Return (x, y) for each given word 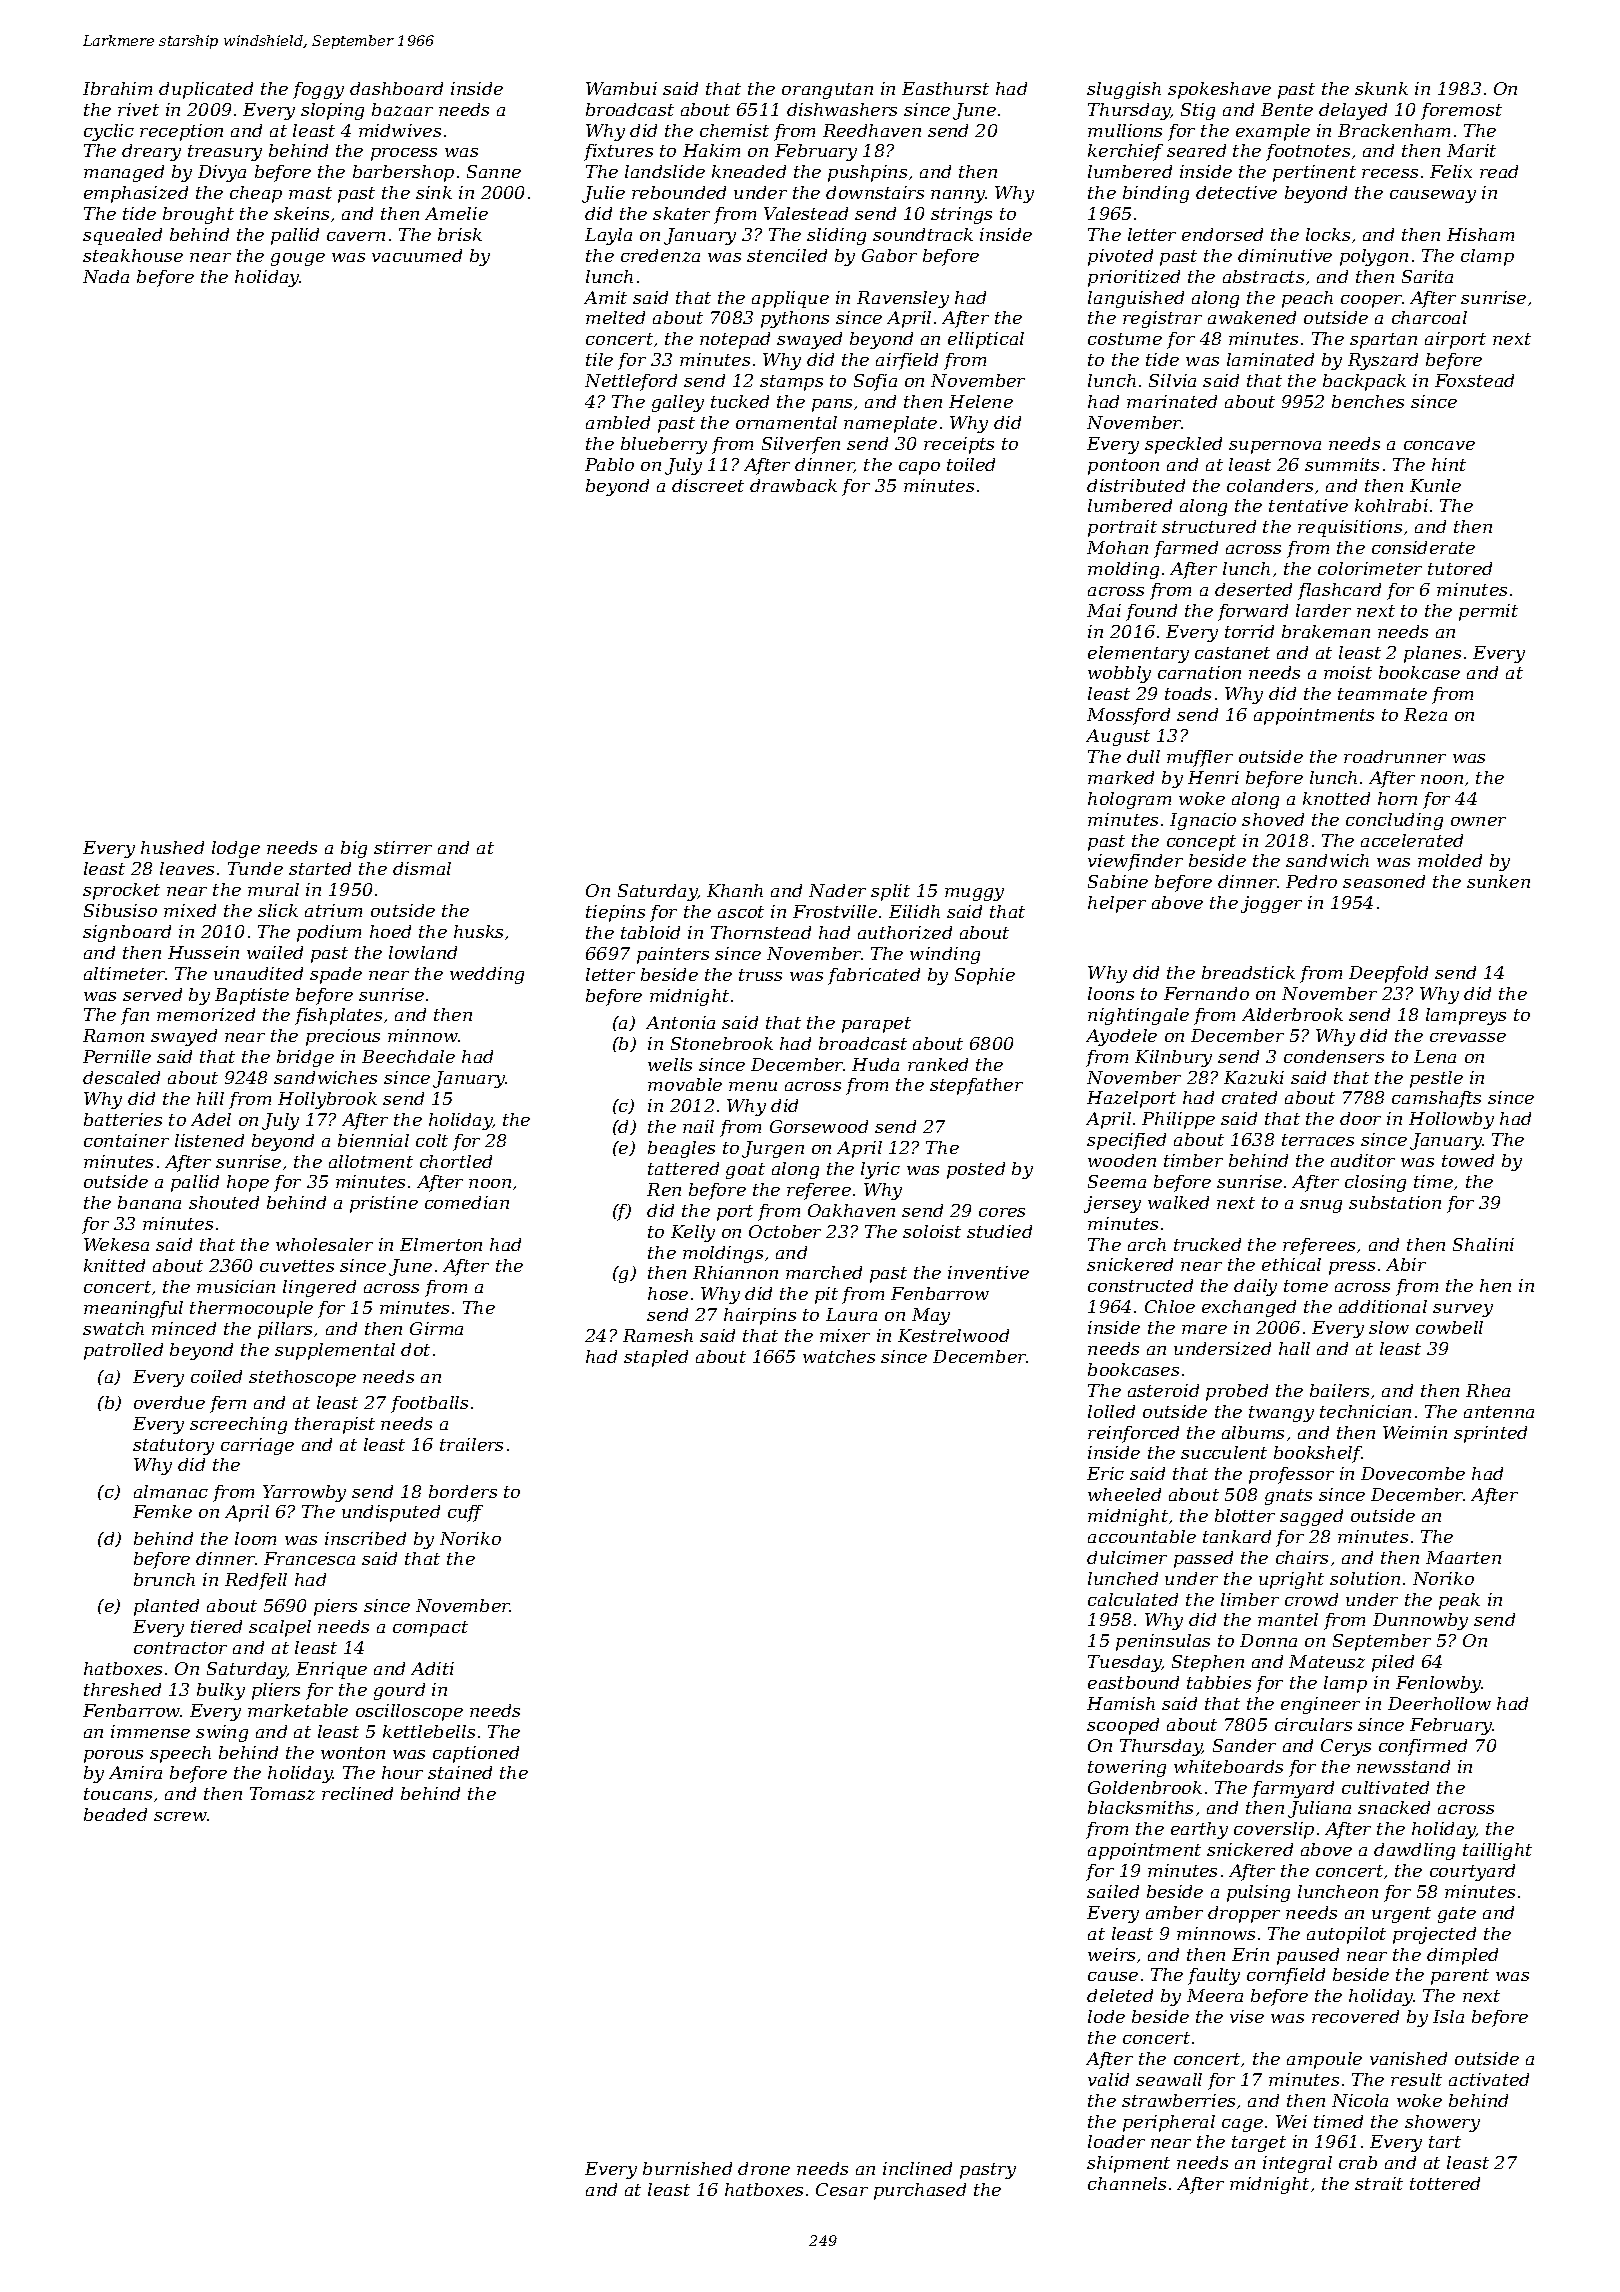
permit (1488, 612)
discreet (708, 485)
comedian (467, 1202)
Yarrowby (304, 1493)
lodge (236, 849)
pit (826, 1295)
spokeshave (1219, 90)
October (785, 1231)
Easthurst (945, 88)
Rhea (1488, 1390)
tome (1306, 1286)
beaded (115, 1814)
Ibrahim (117, 88)
